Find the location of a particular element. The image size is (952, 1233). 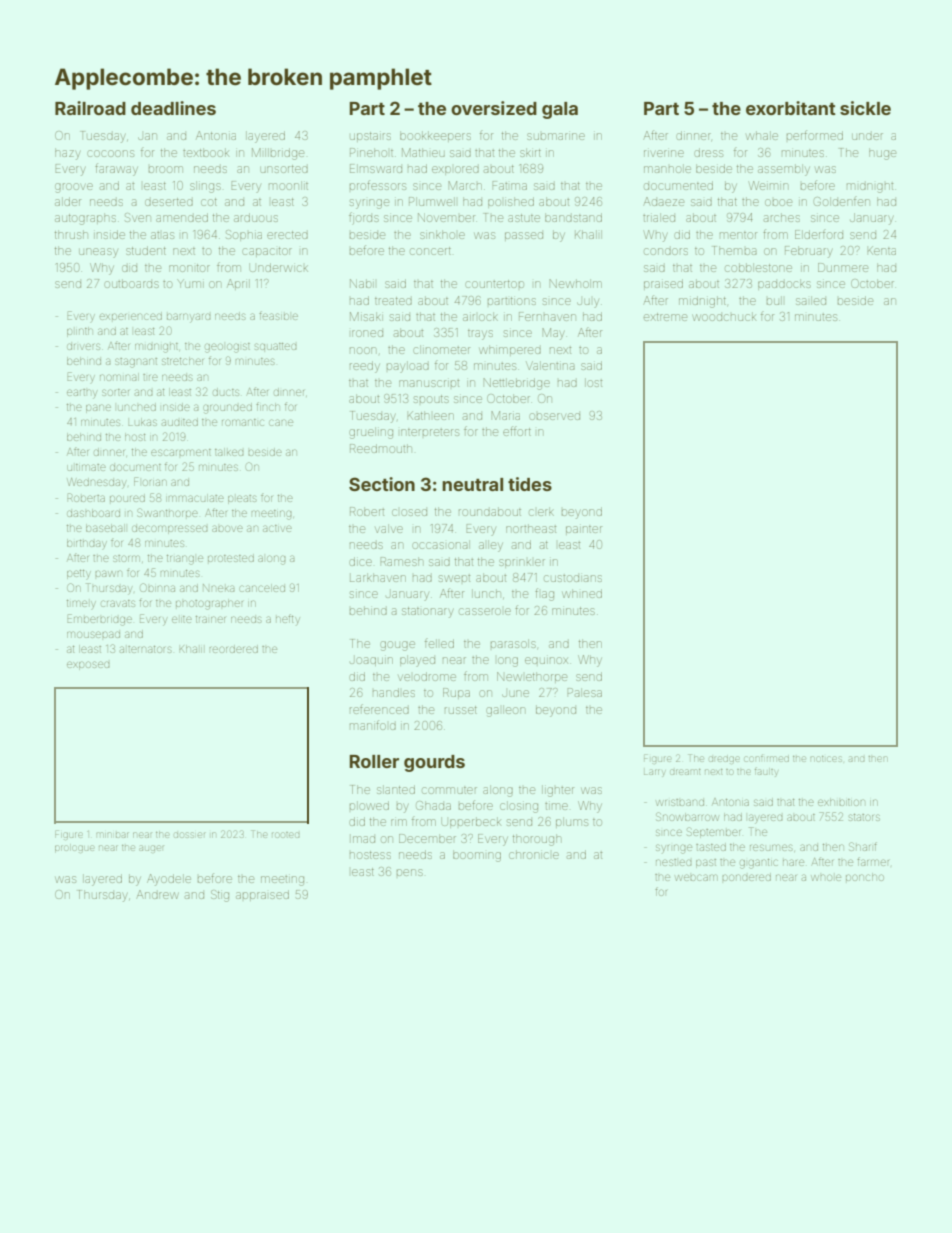

Stig is located at coordinates (220, 896).
